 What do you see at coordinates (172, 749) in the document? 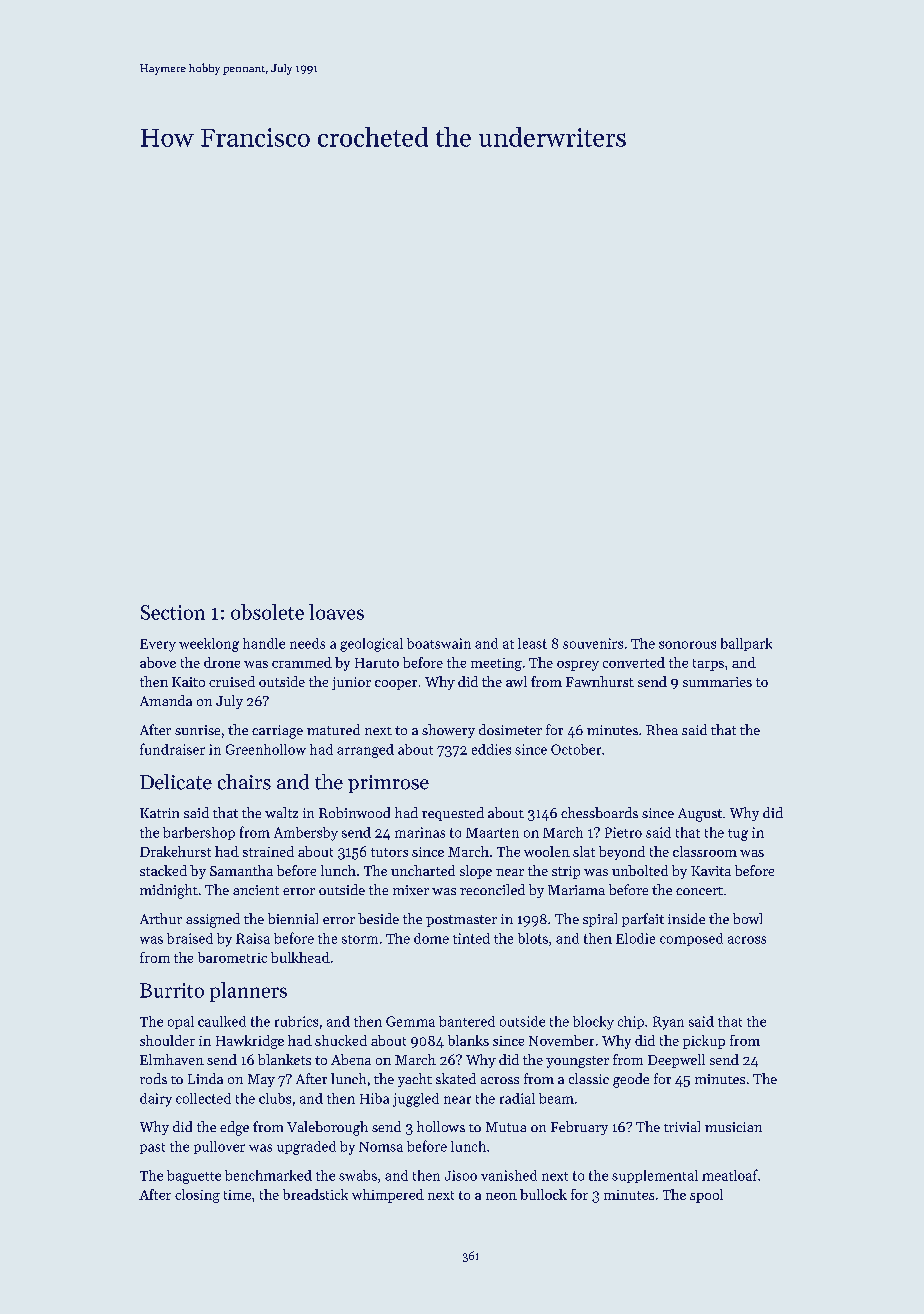
I see `fundraiser` at bounding box center [172, 749].
